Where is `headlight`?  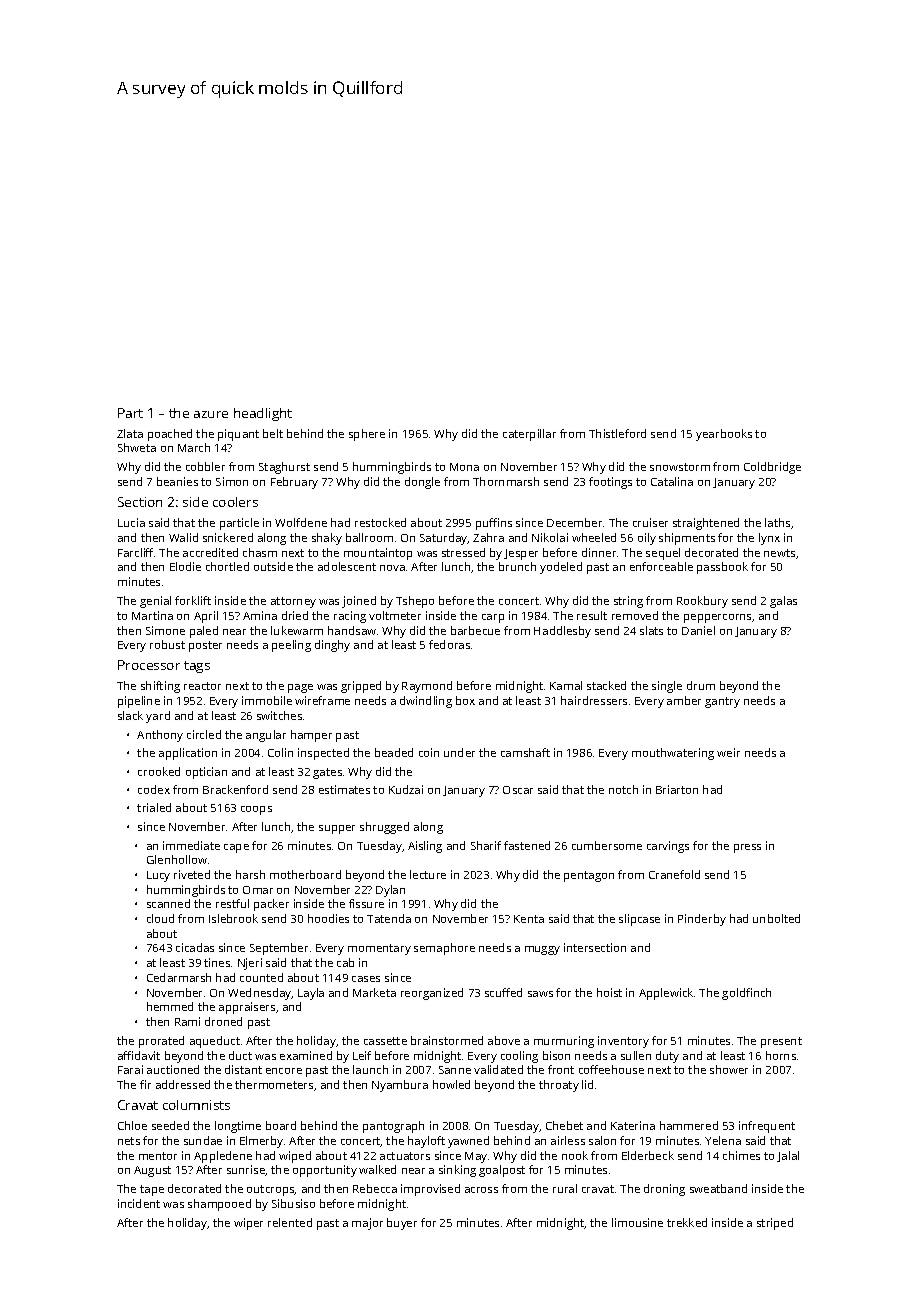 headlight is located at coordinates (263, 414).
